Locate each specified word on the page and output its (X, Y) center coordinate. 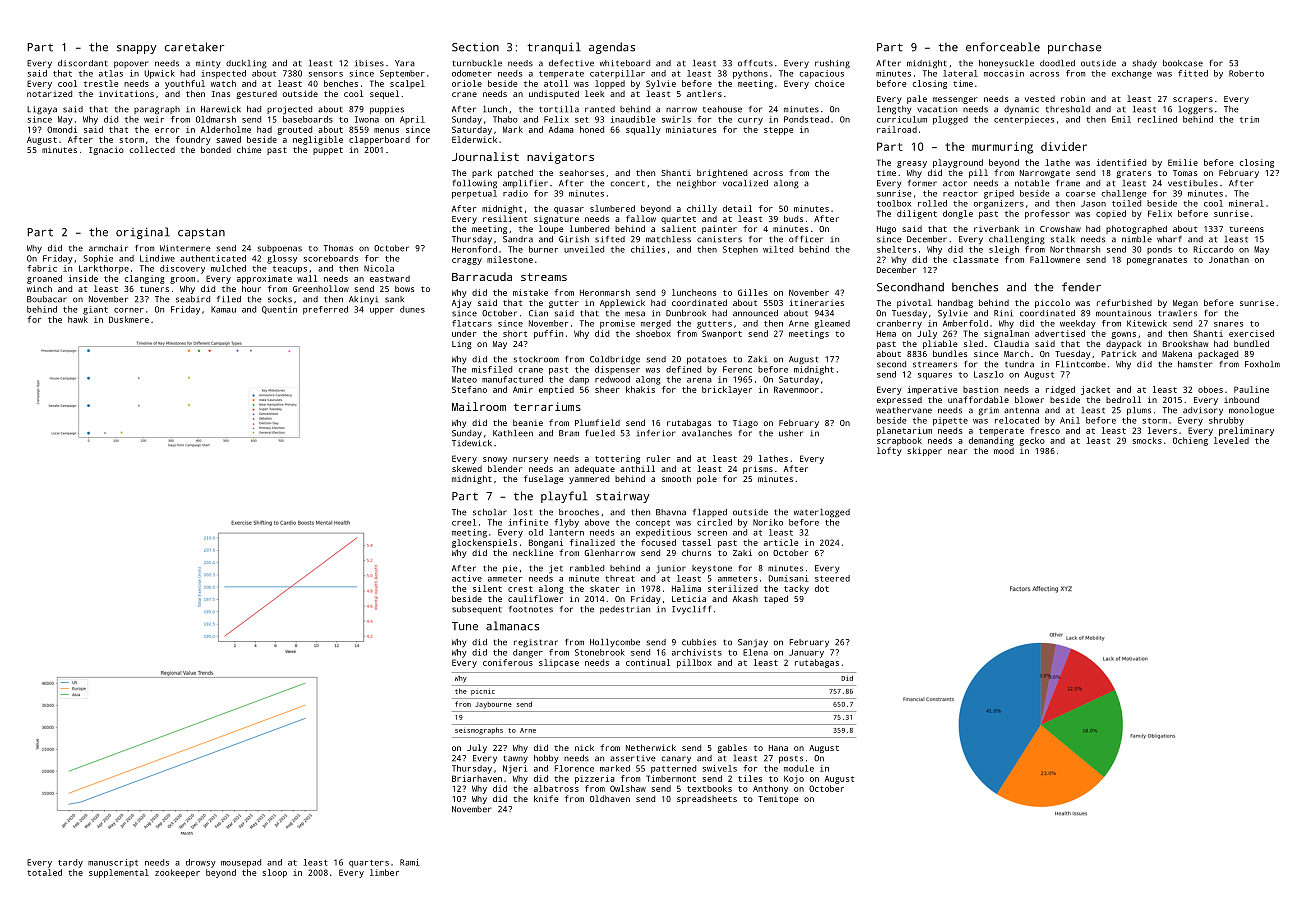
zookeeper (177, 873)
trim (1249, 119)
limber (384, 872)
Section (475, 47)
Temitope (778, 800)
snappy (136, 49)
